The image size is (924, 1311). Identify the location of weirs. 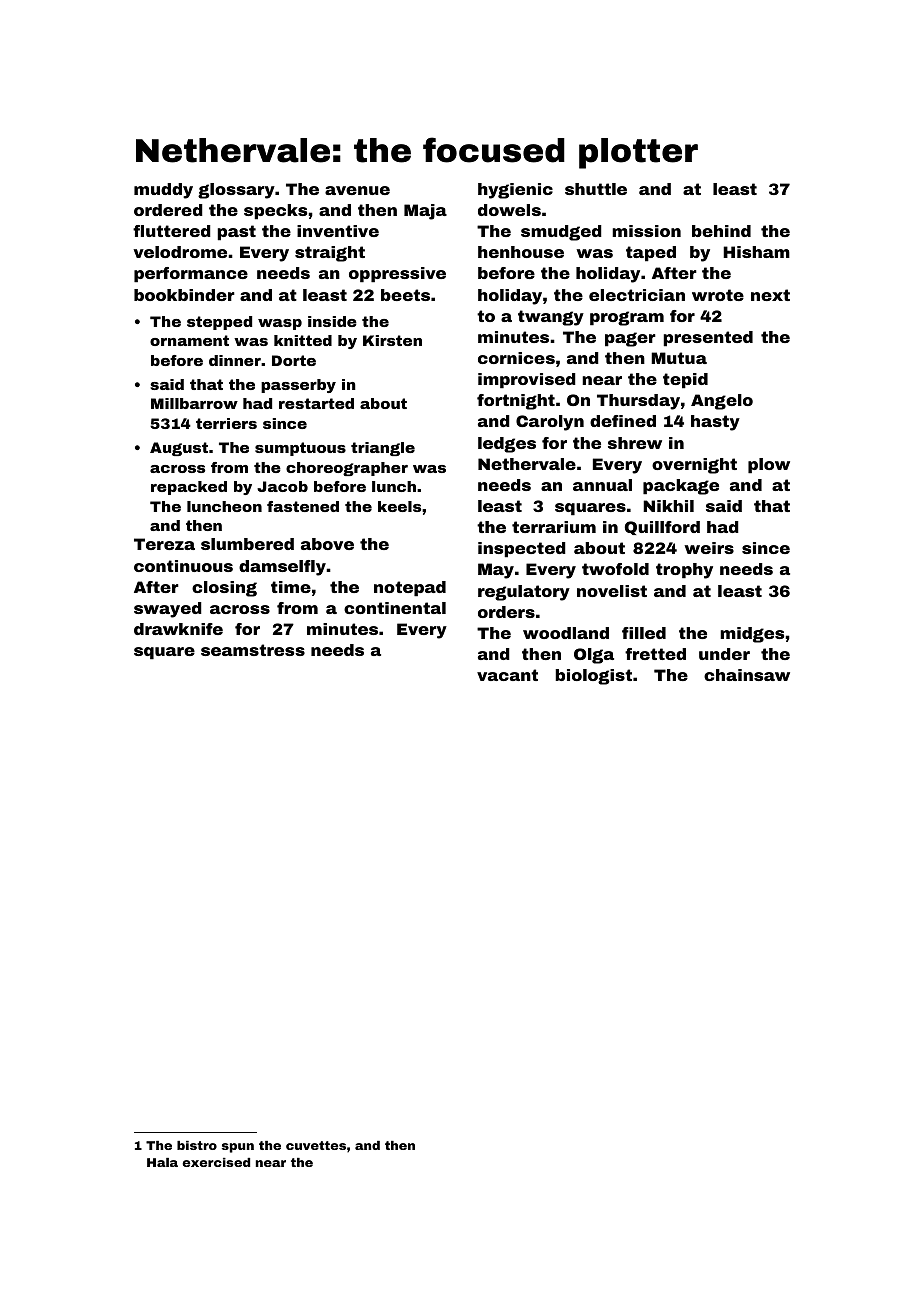
(709, 548).
